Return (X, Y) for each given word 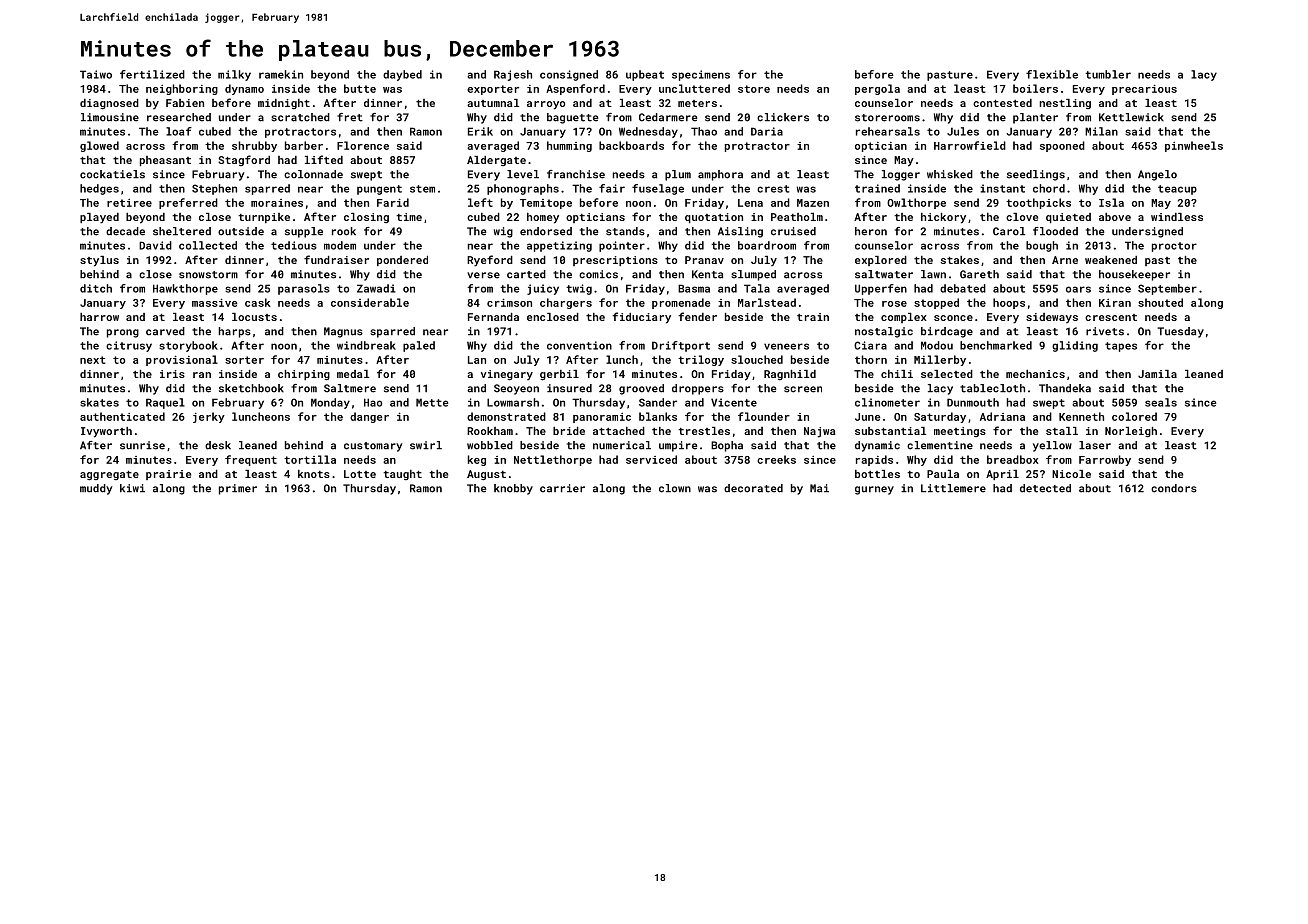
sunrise (142, 445)
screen (803, 389)
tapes (1121, 347)
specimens (701, 75)
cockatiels (112, 174)
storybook (188, 346)
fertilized (152, 74)
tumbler (1108, 74)
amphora (720, 175)
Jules (963, 131)
